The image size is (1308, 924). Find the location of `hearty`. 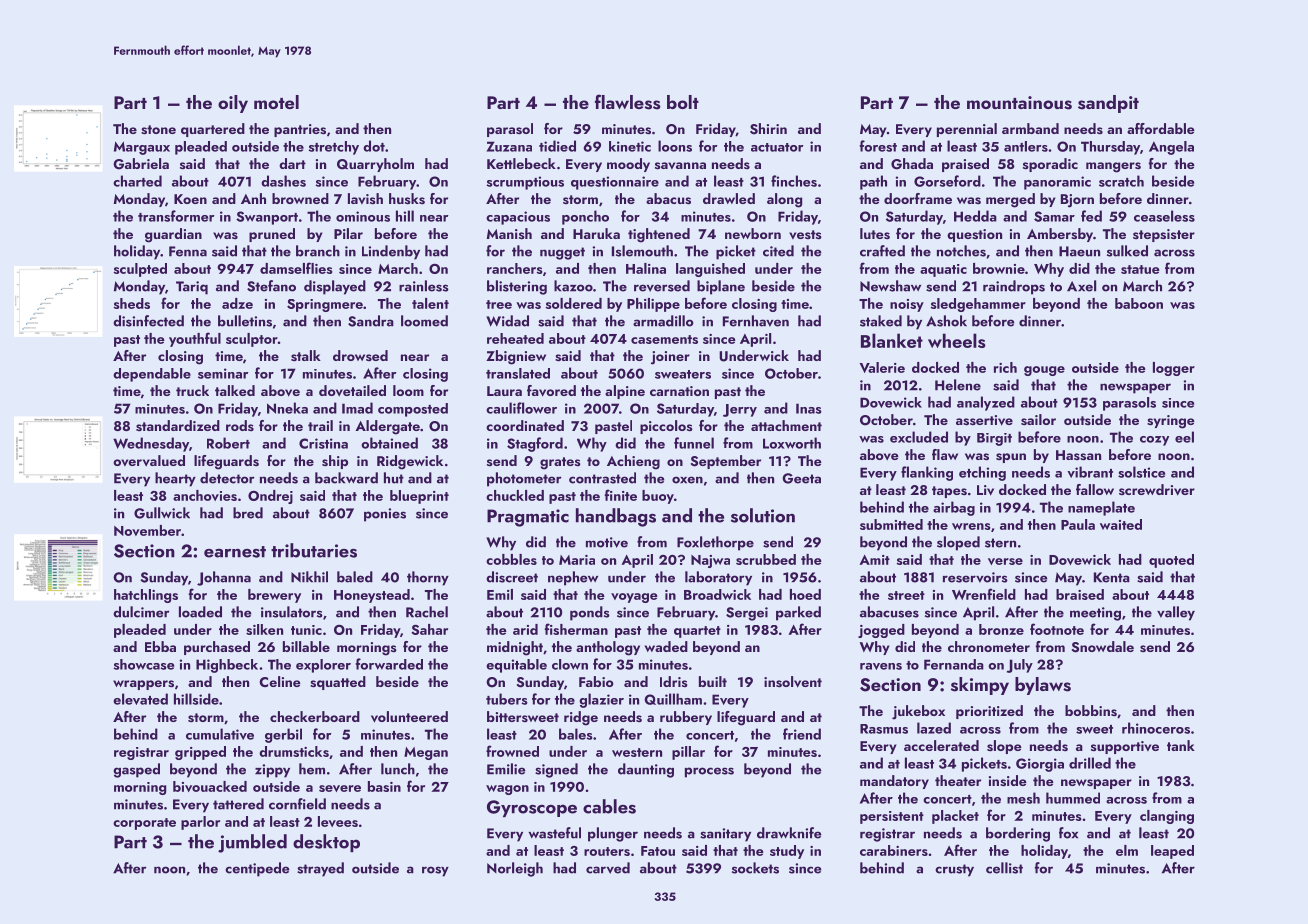

hearty is located at coordinates (175, 479).
